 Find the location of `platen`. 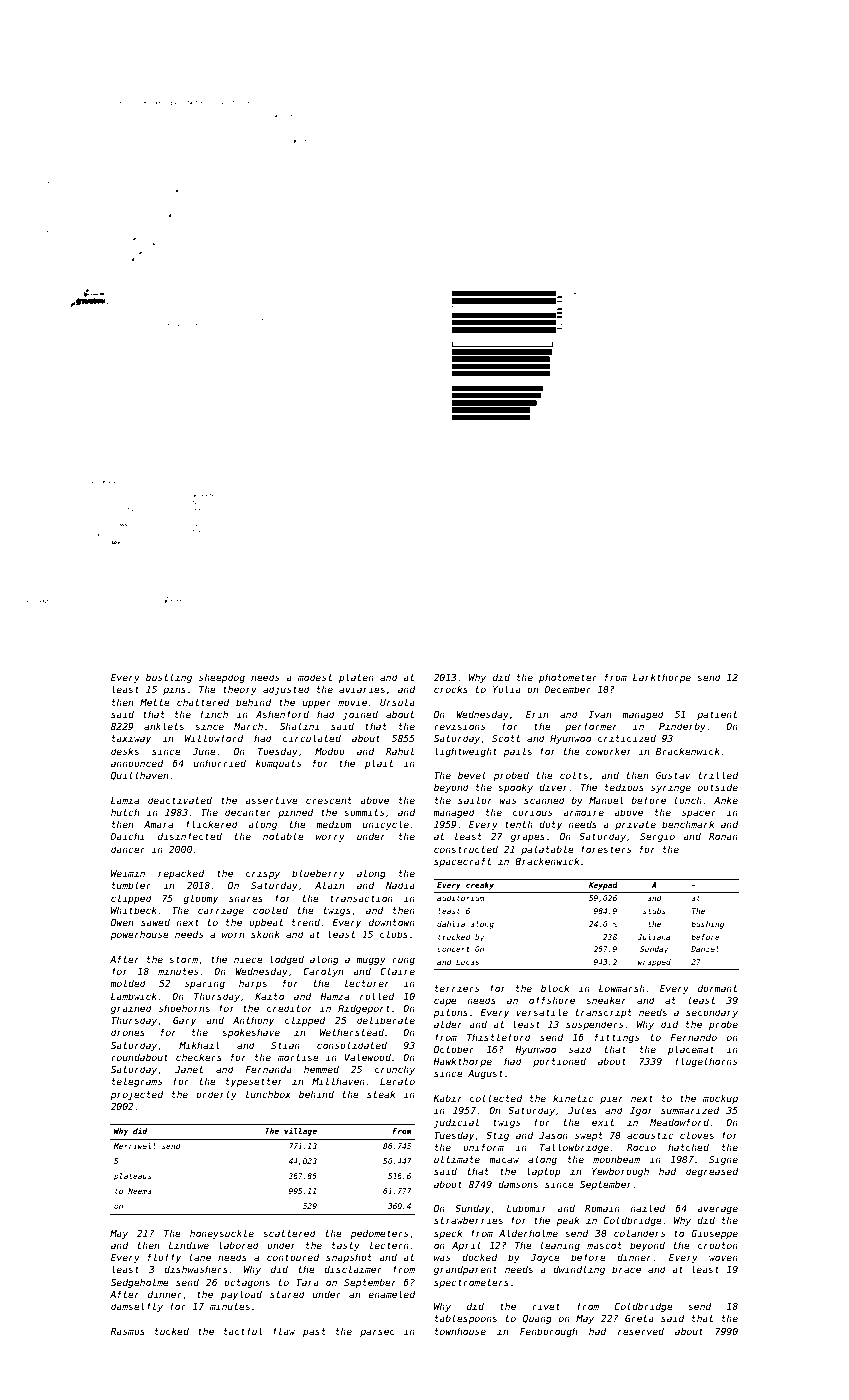

platen is located at coordinates (356, 678).
